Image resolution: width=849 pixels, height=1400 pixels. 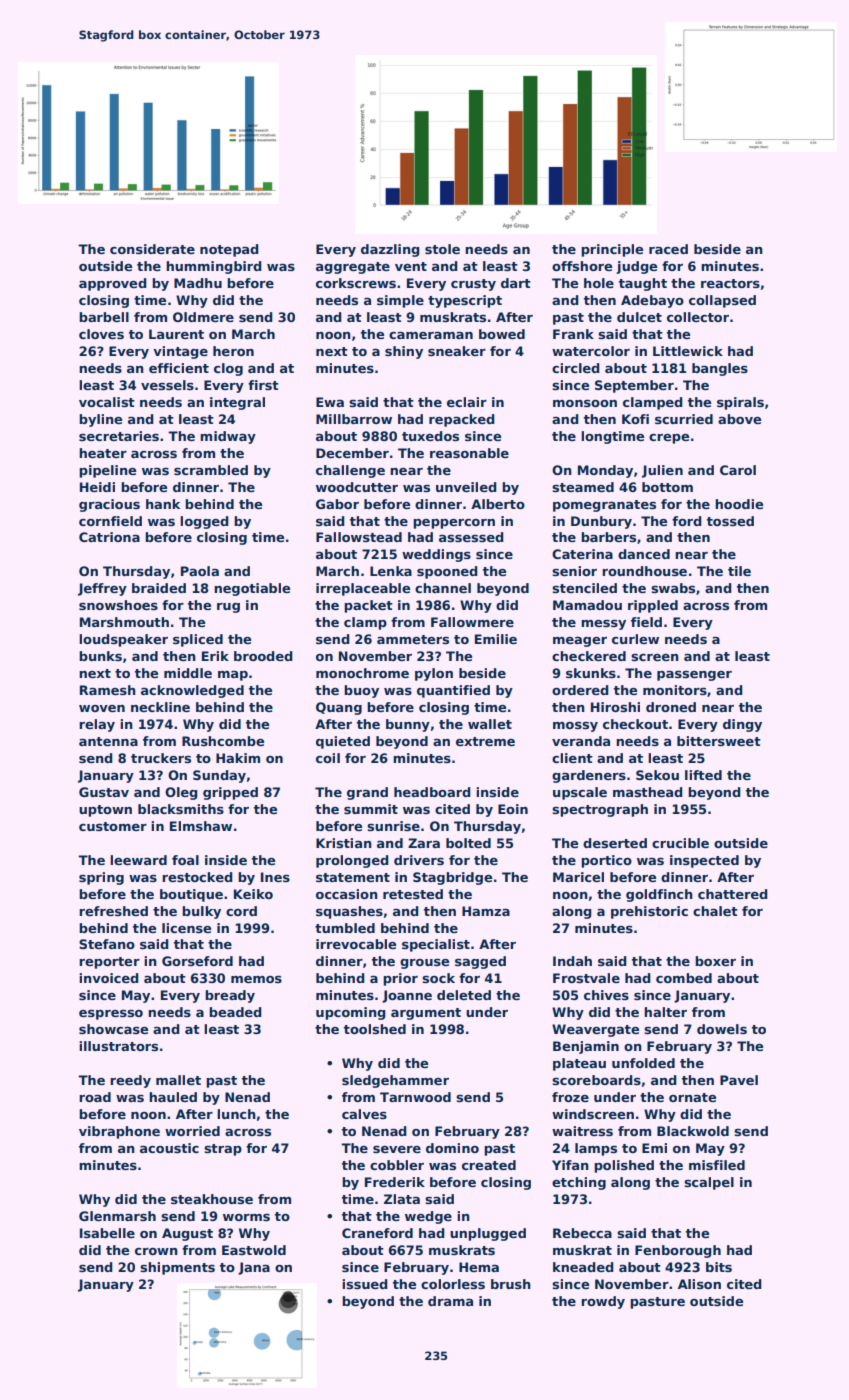 What do you see at coordinates (178, 1080) in the screenshot?
I see `mallet` at bounding box center [178, 1080].
